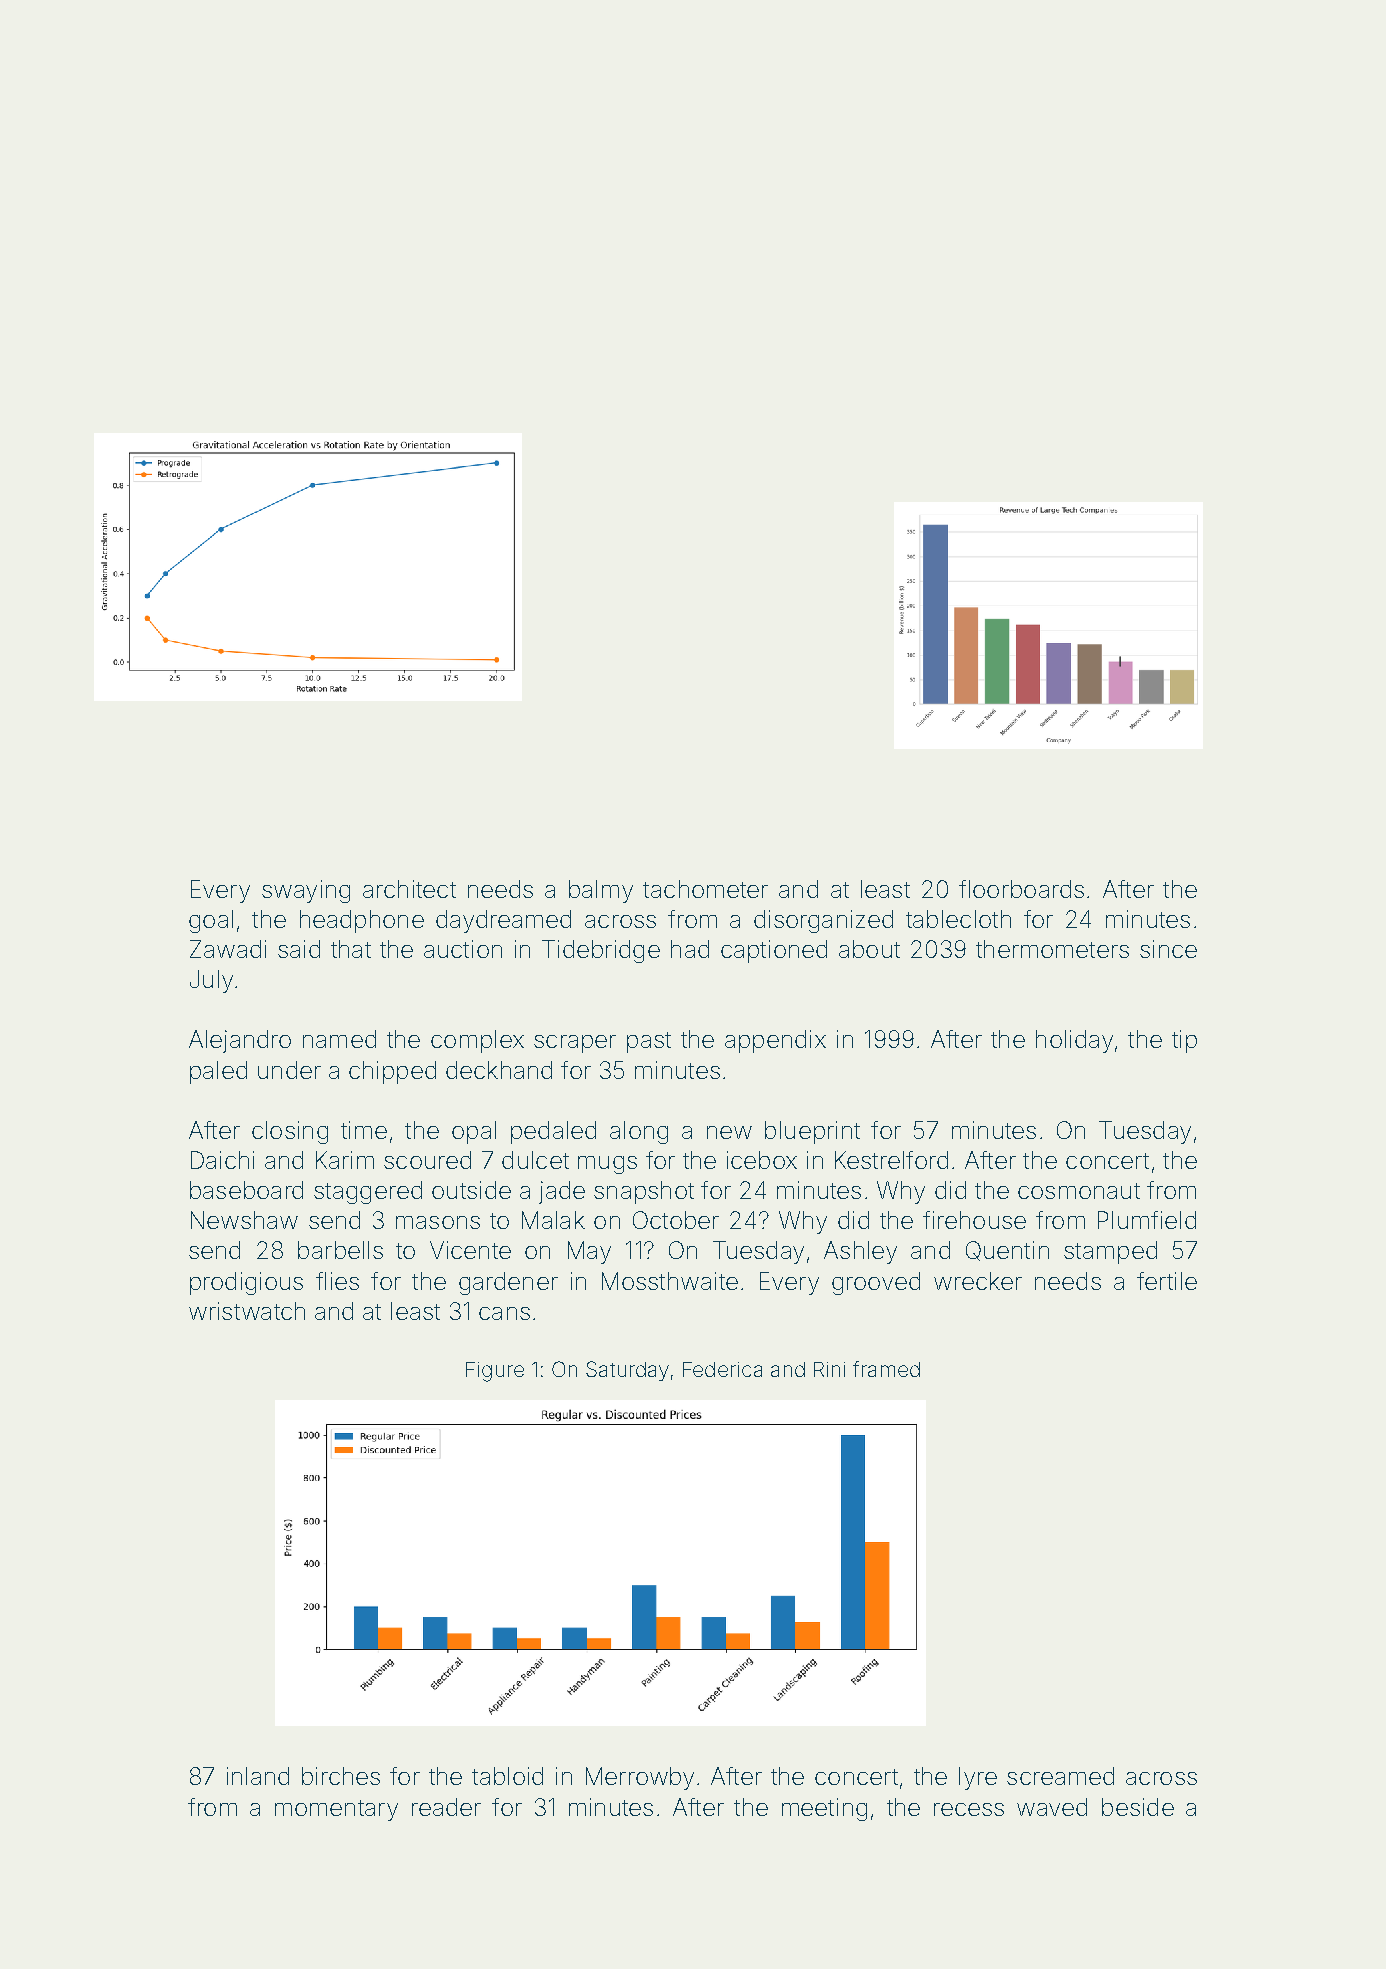 This image has width=1386, height=1969. I want to click on Federica, so click(722, 1369).
